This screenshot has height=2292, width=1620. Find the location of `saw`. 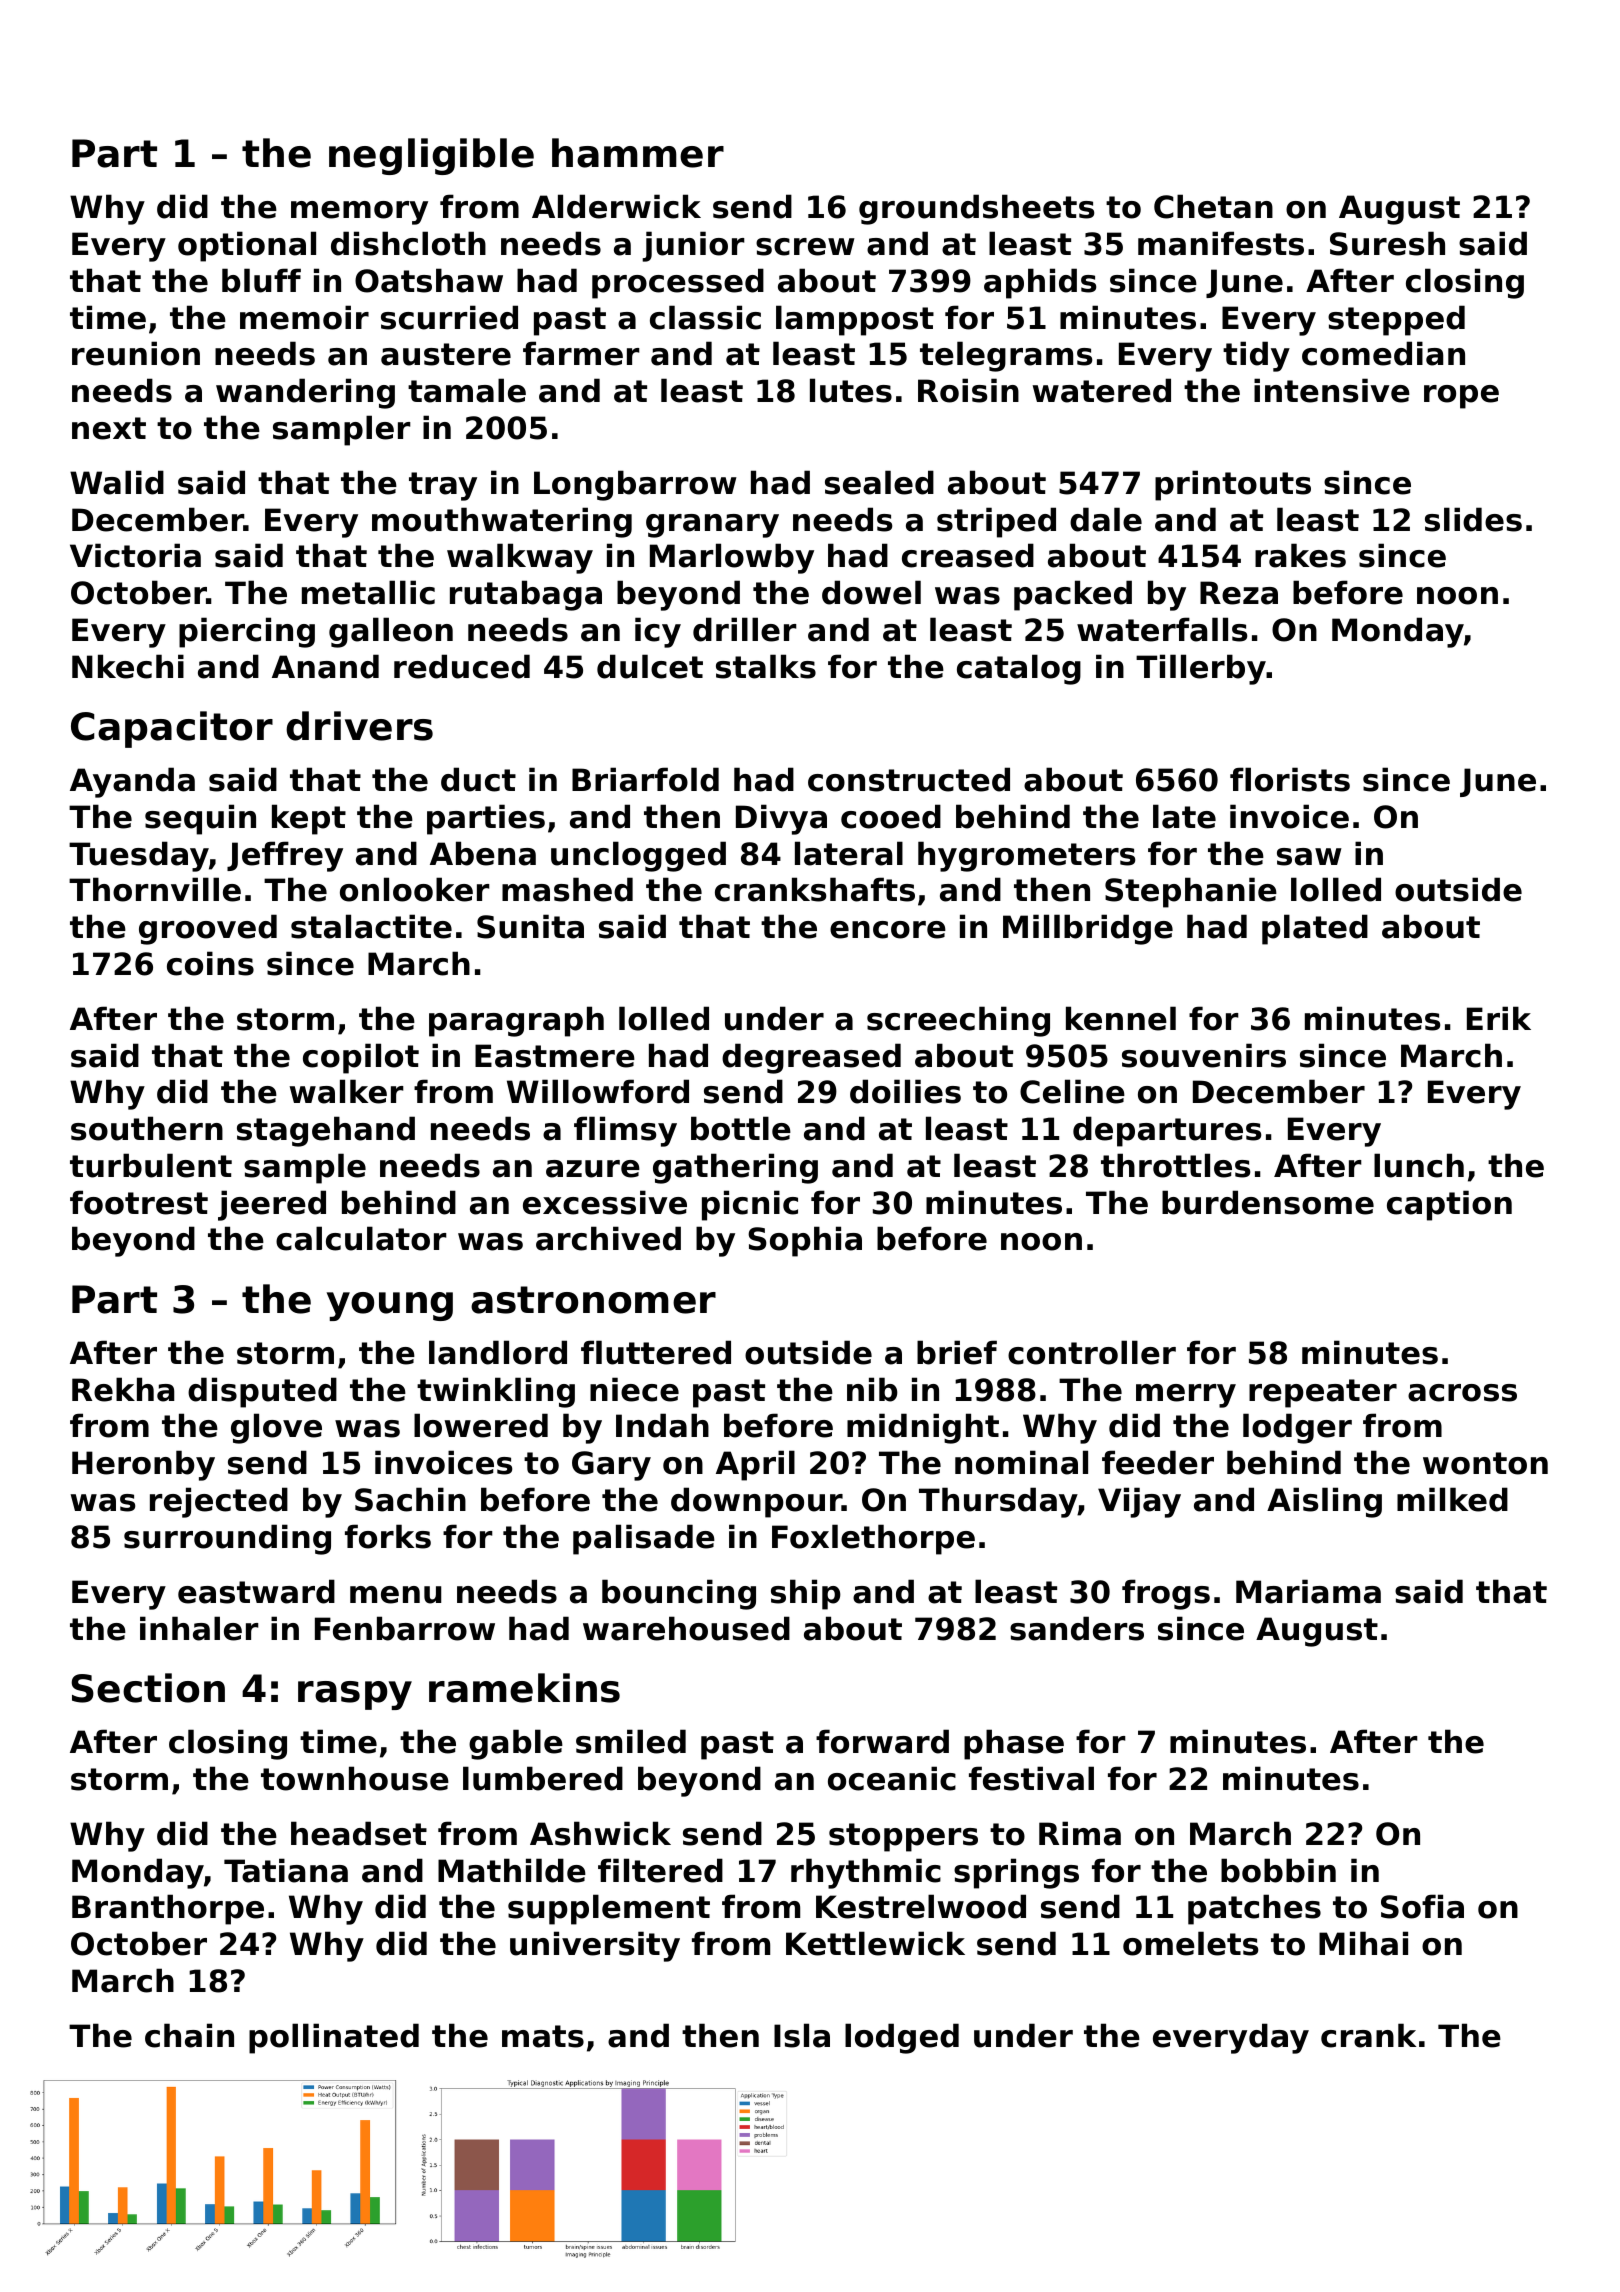

saw is located at coordinates (1309, 857).
